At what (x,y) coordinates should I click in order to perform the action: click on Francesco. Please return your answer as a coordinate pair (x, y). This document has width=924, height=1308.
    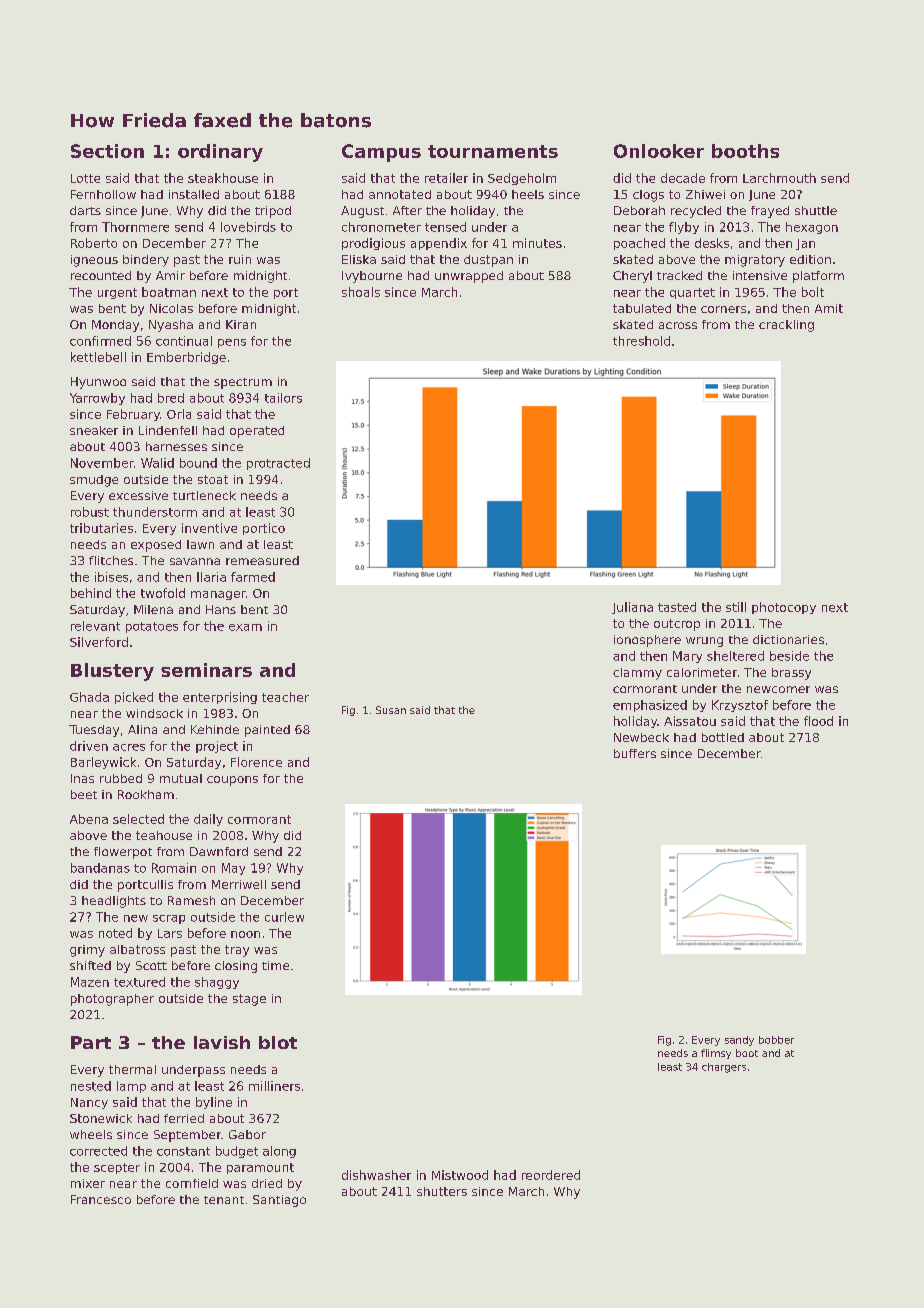
    Looking at the image, I should click on (101, 1199).
